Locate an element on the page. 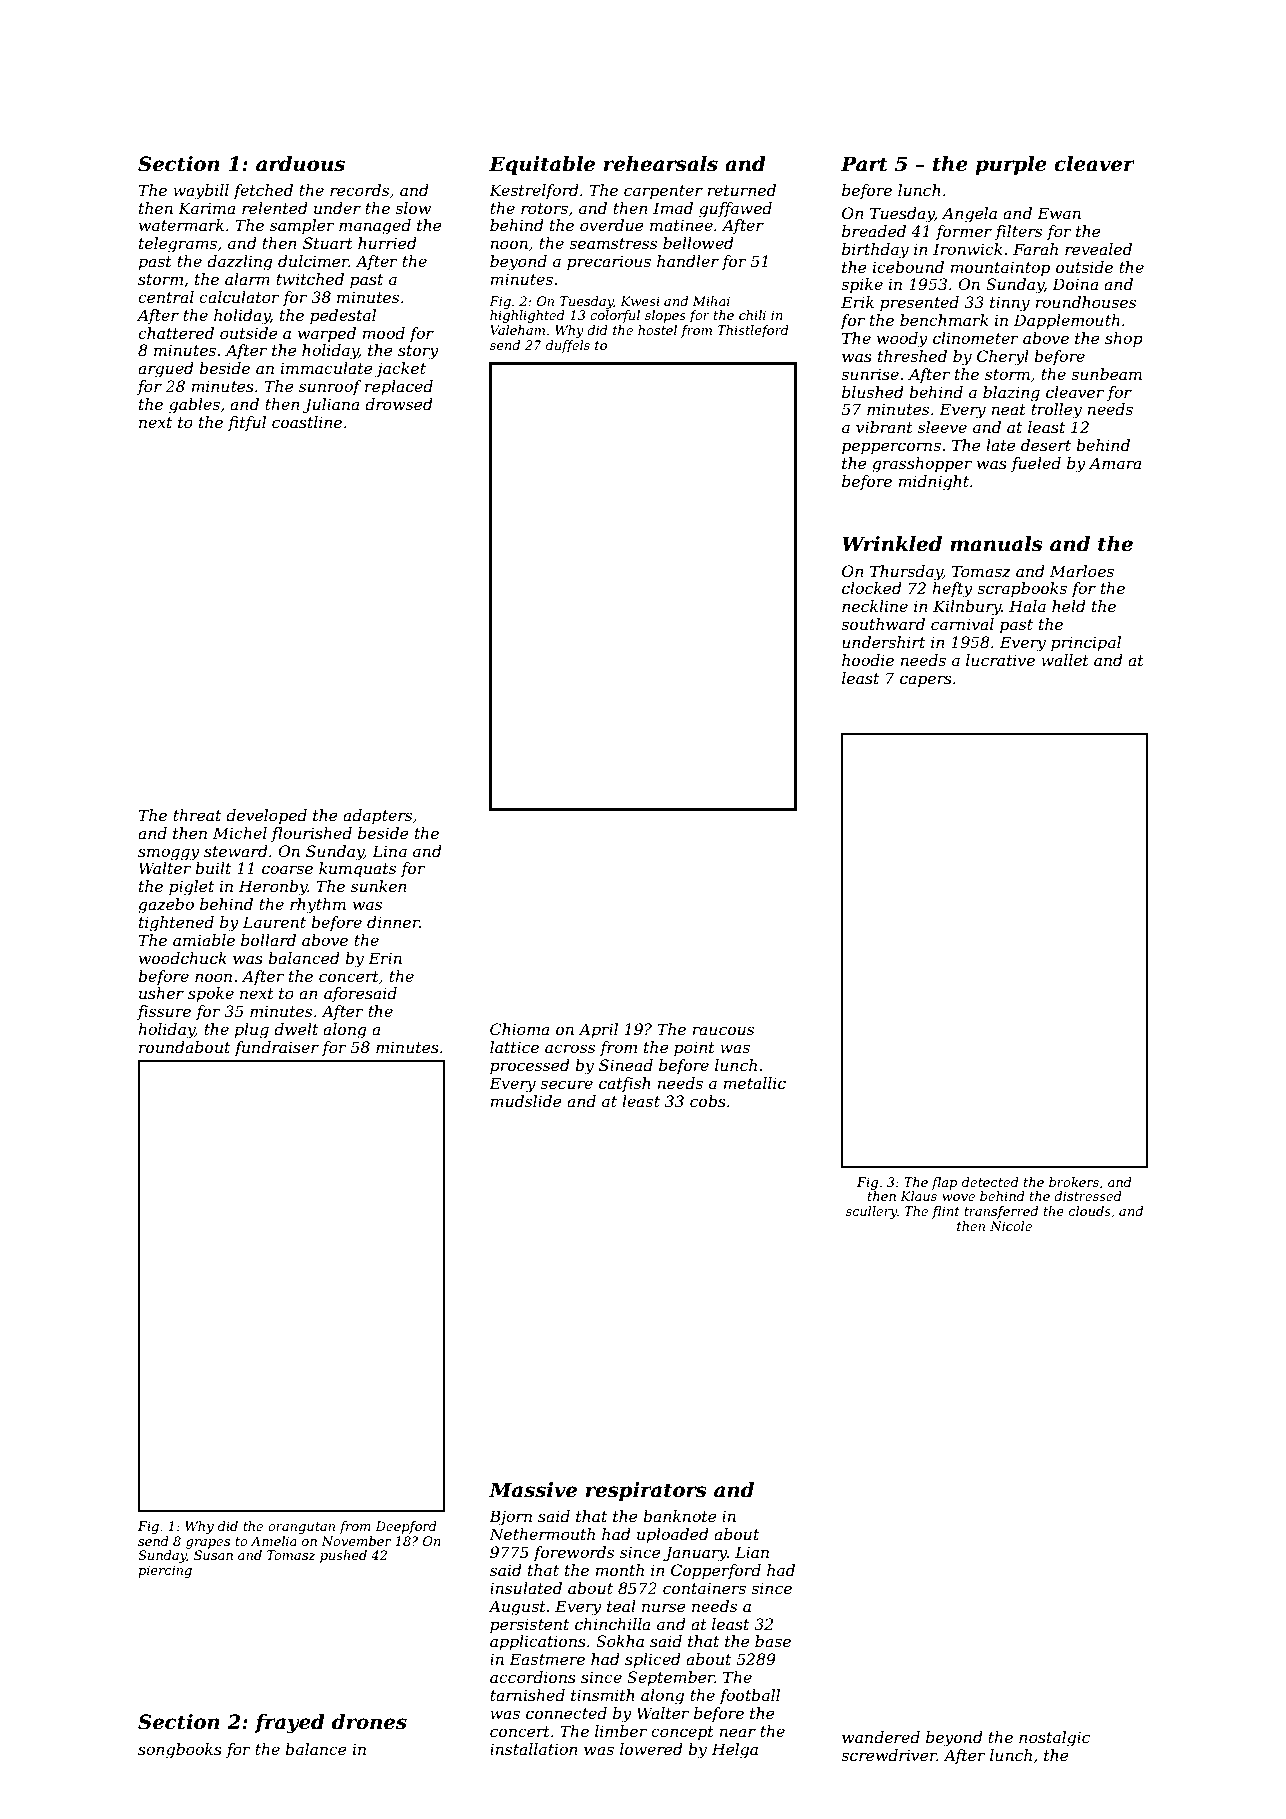  arduous is located at coordinates (300, 164).
